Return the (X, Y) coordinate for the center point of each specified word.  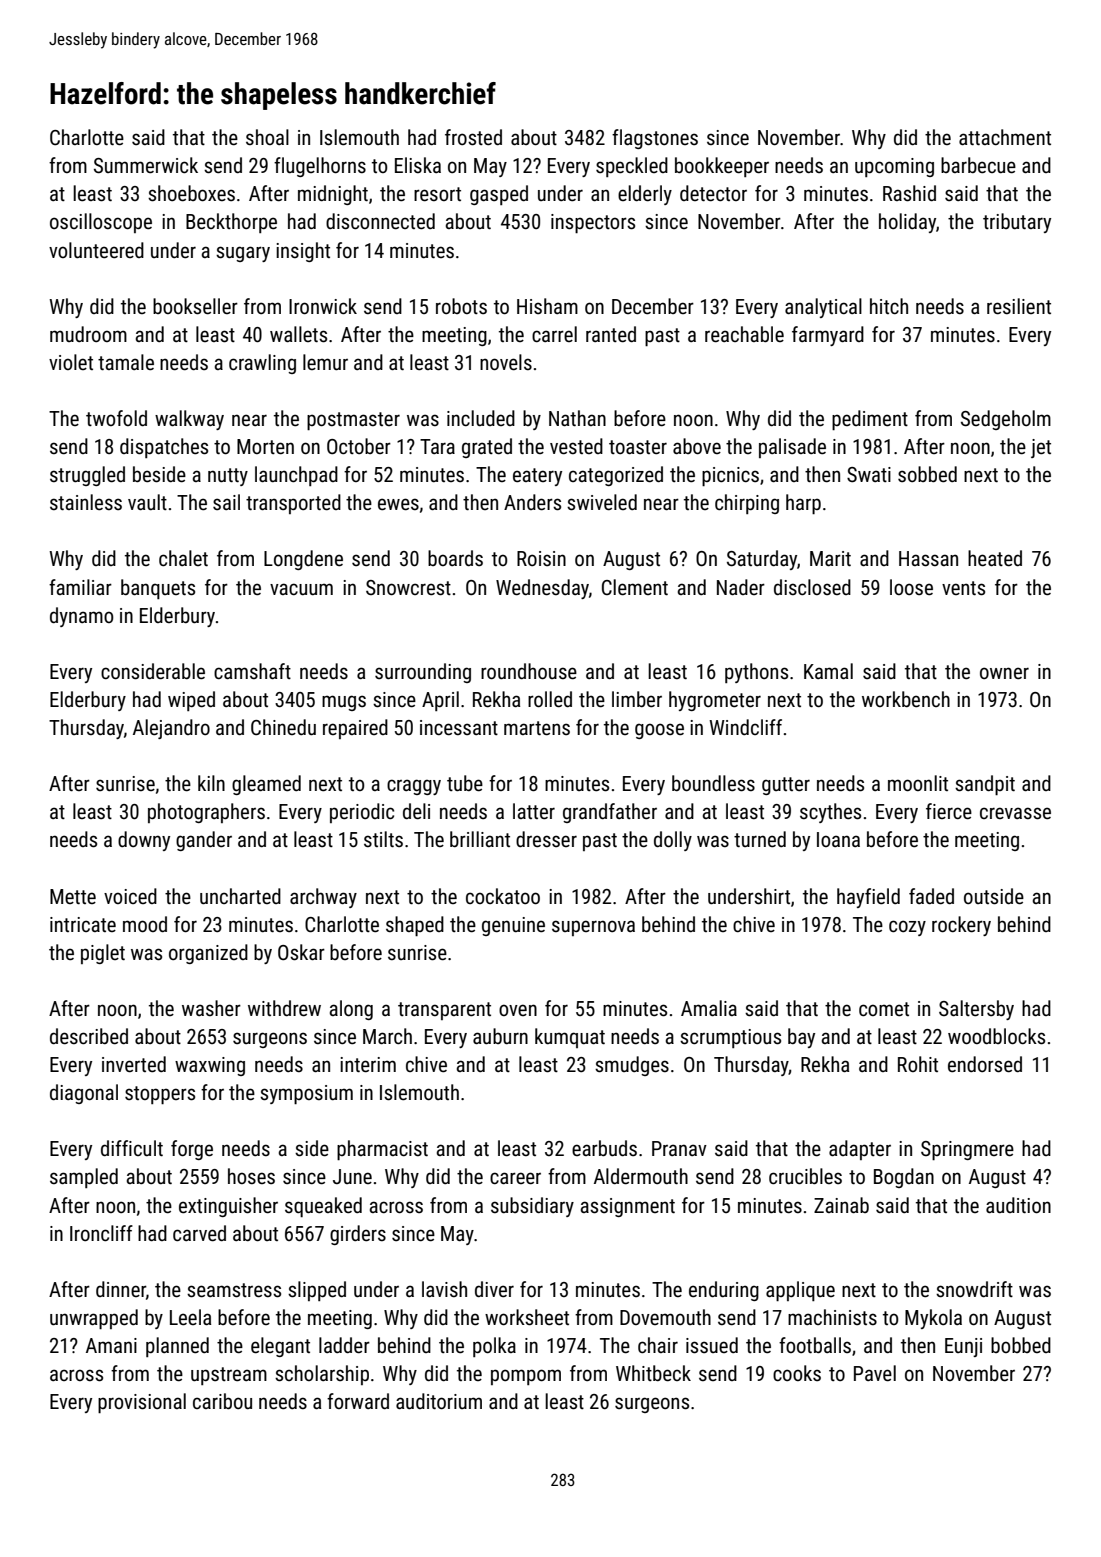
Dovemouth (665, 1317)
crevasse (1015, 813)
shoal (267, 137)
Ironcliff (101, 1233)
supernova (593, 928)
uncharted (240, 896)
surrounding (423, 673)
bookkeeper (722, 167)
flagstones (655, 139)
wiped (191, 701)
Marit (830, 558)
